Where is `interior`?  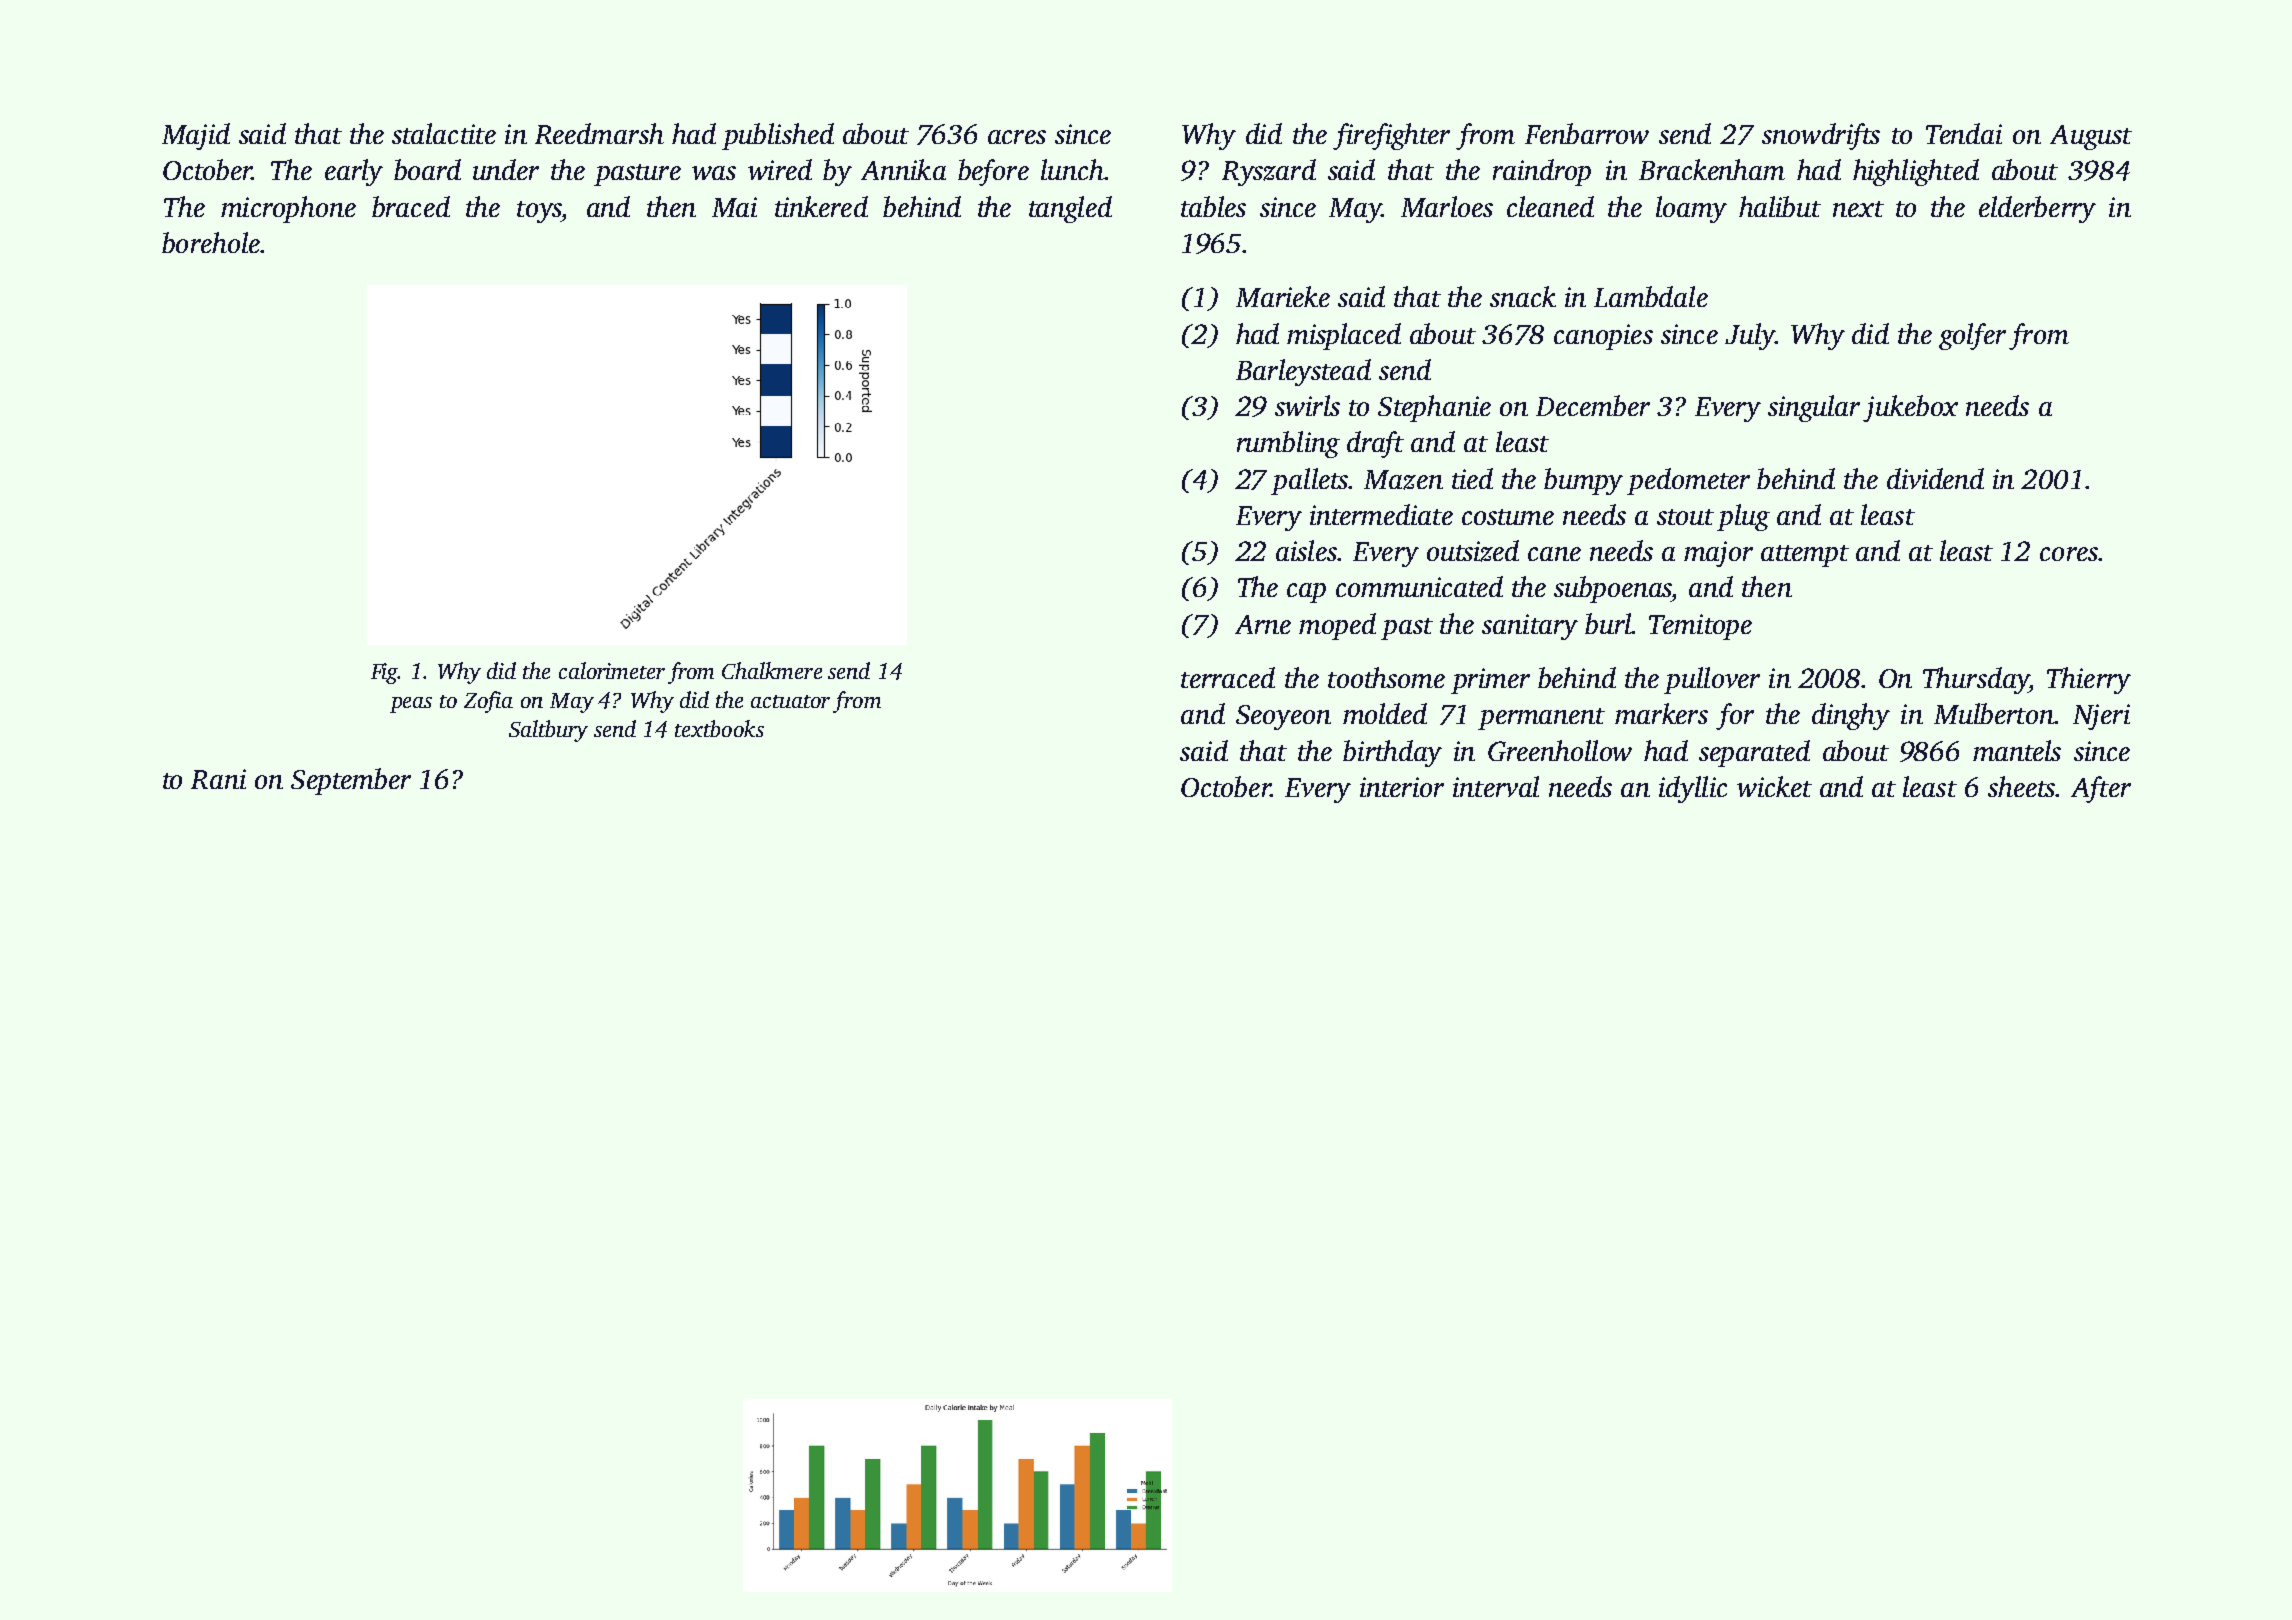 interior is located at coordinates (1402, 787).
